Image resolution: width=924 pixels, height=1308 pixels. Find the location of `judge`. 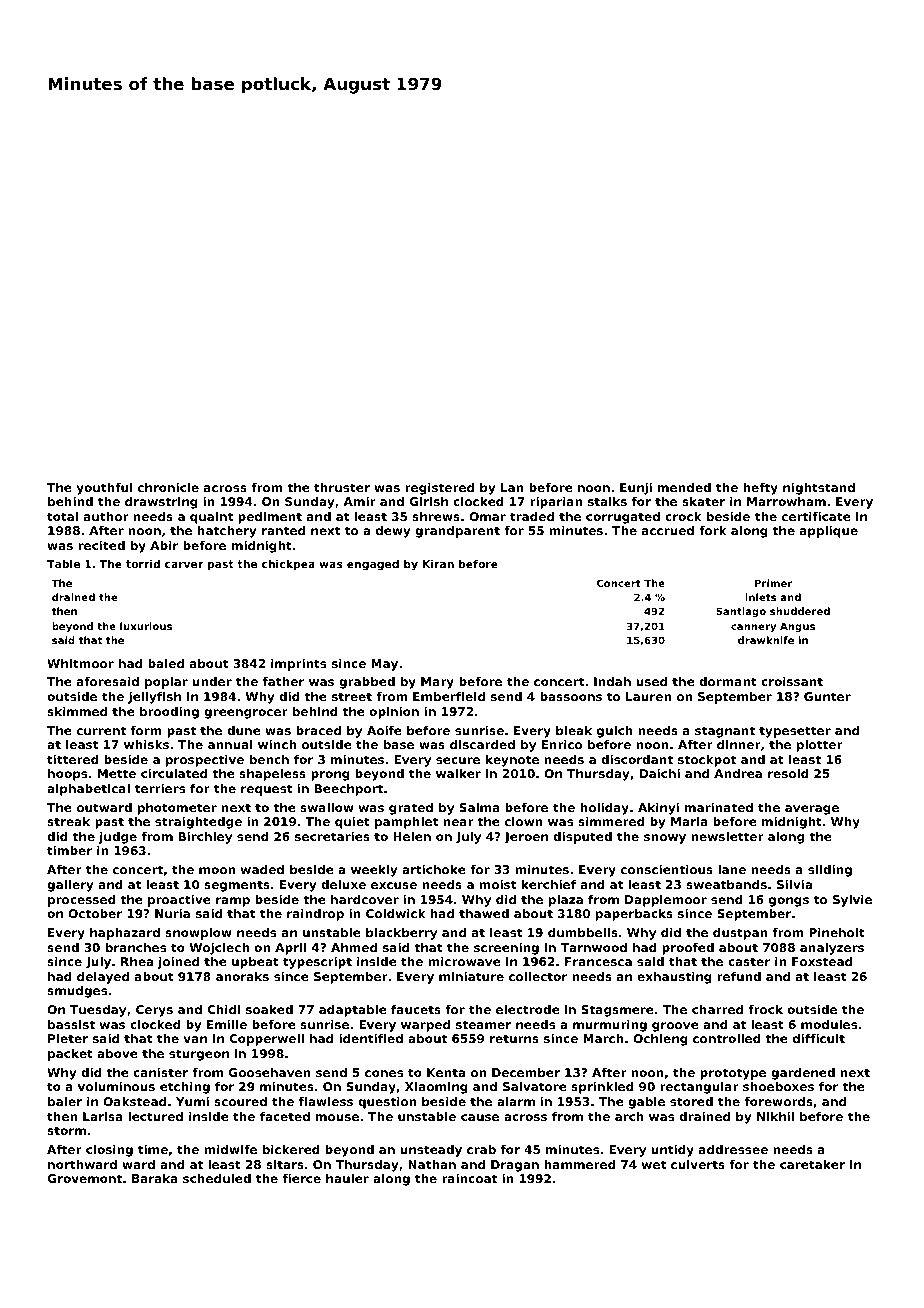

judge is located at coordinates (118, 838).
